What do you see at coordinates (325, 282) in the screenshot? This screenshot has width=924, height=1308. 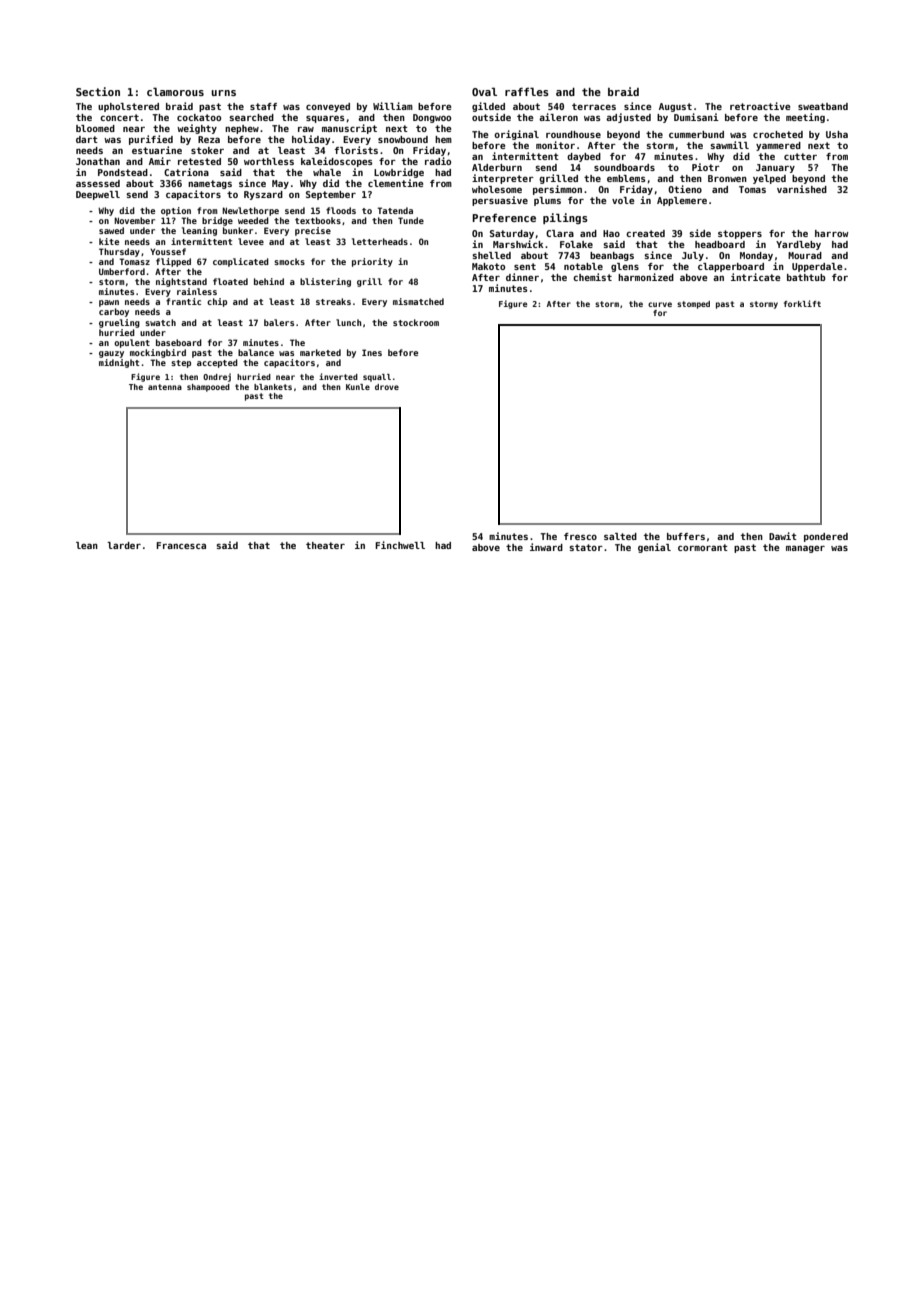 I see `blistering` at bounding box center [325, 282].
